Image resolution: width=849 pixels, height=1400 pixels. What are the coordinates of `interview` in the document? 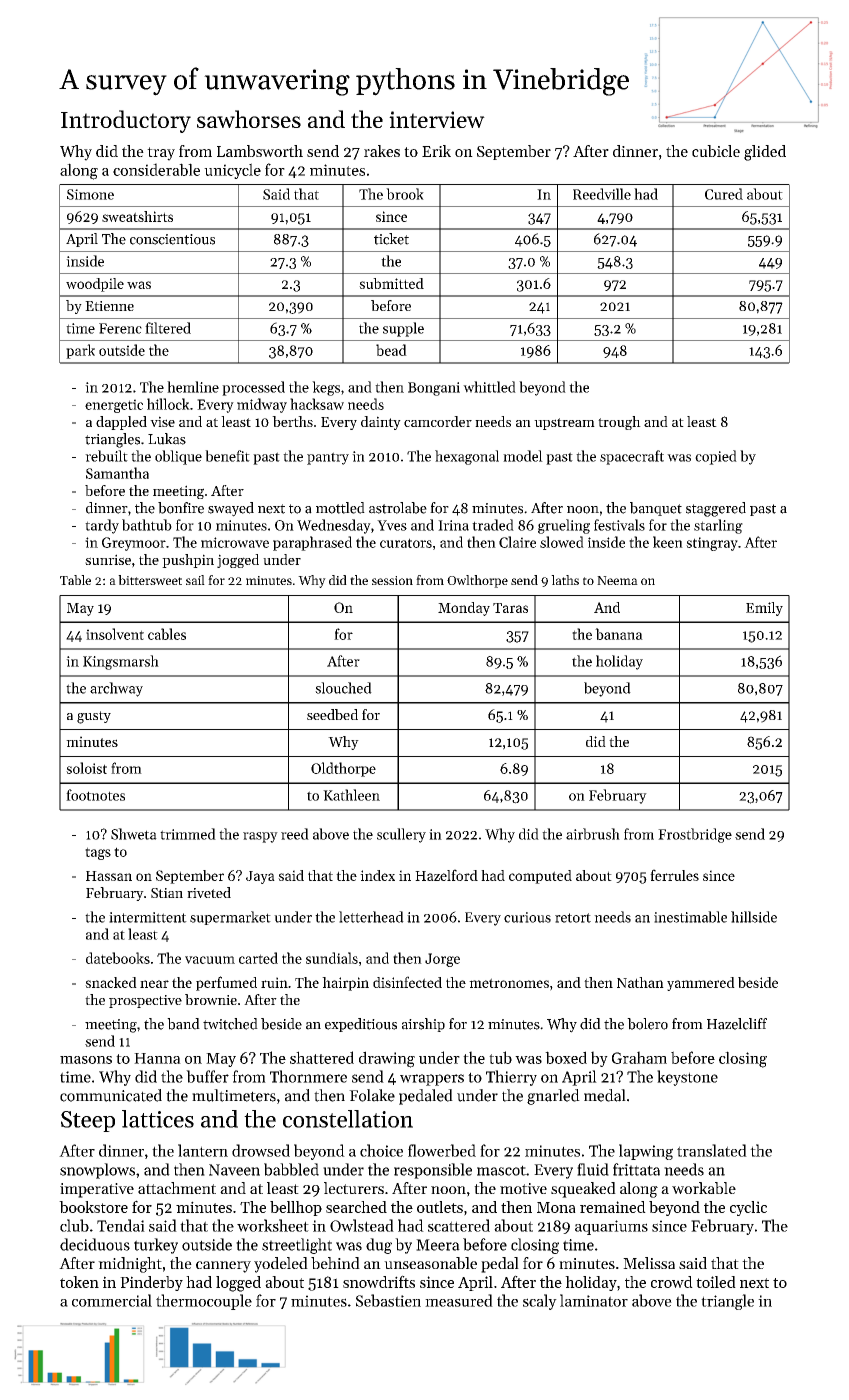 It's located at (437, 119).
